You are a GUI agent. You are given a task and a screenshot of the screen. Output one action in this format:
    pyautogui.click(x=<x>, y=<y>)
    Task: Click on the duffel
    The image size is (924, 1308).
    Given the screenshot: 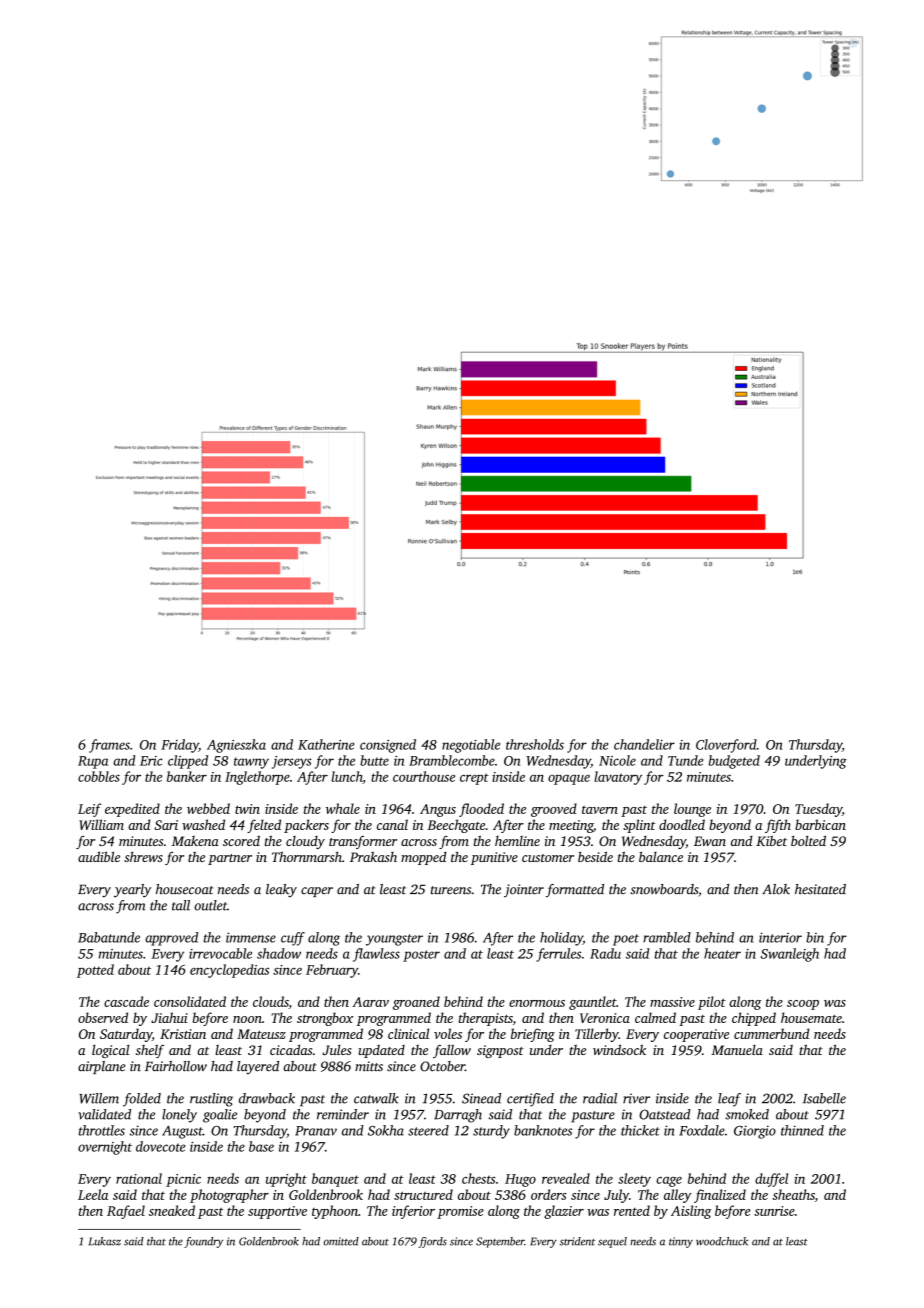 What is the action you would take?
    pyautogui.click(x=771, y=1180)
